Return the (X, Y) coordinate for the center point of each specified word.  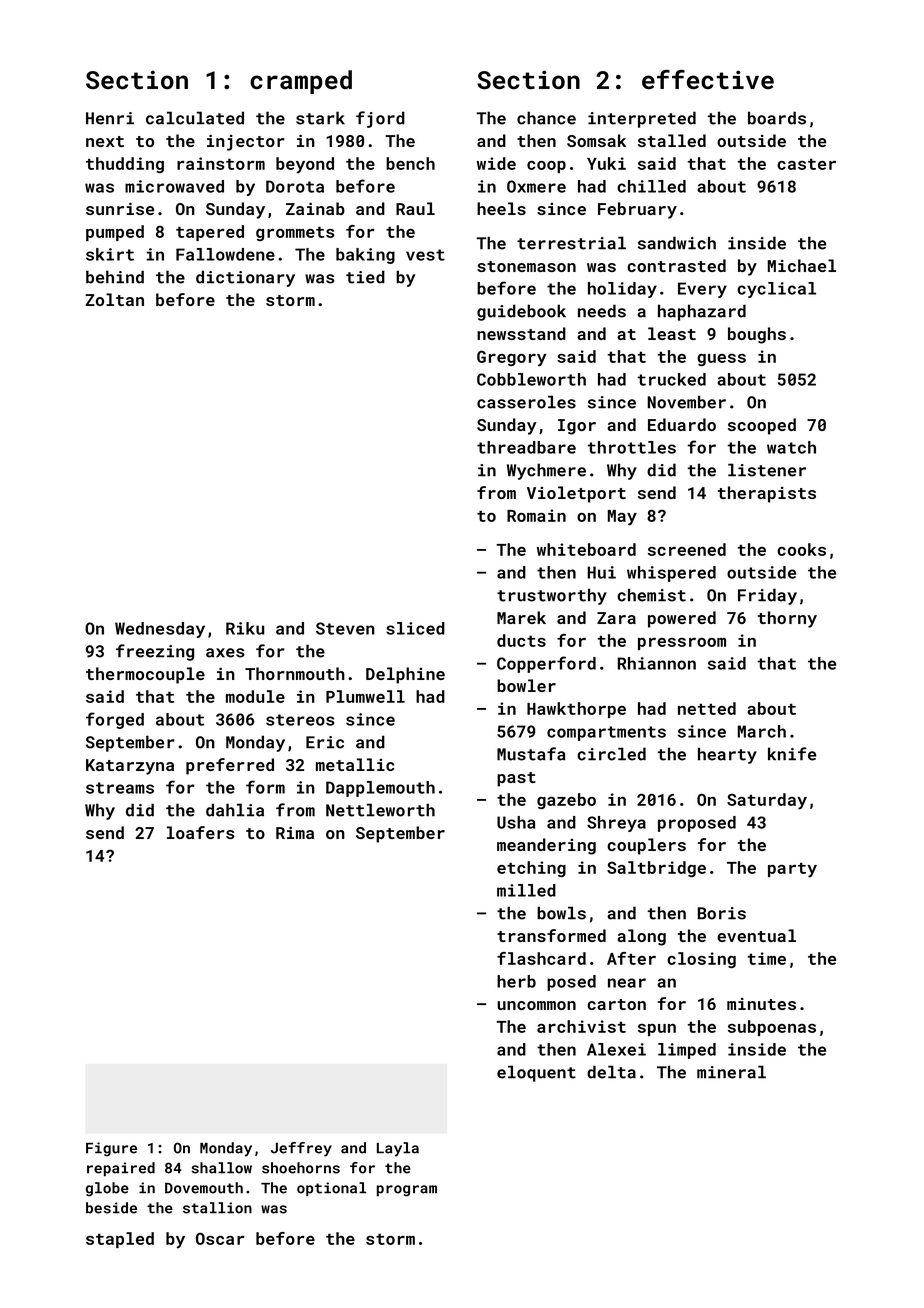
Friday (767, 596)
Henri (110, 118)
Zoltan (114, 299)
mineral (731, 1072)
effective (708, 80)
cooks (801, 549)
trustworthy (552, 596)
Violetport (576, 494)
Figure (111, 1149)
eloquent (536, 1073)
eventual (756, 935)
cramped (301, 82)
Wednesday (160, 630)
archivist (581, 1026)
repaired (121, 1169)
